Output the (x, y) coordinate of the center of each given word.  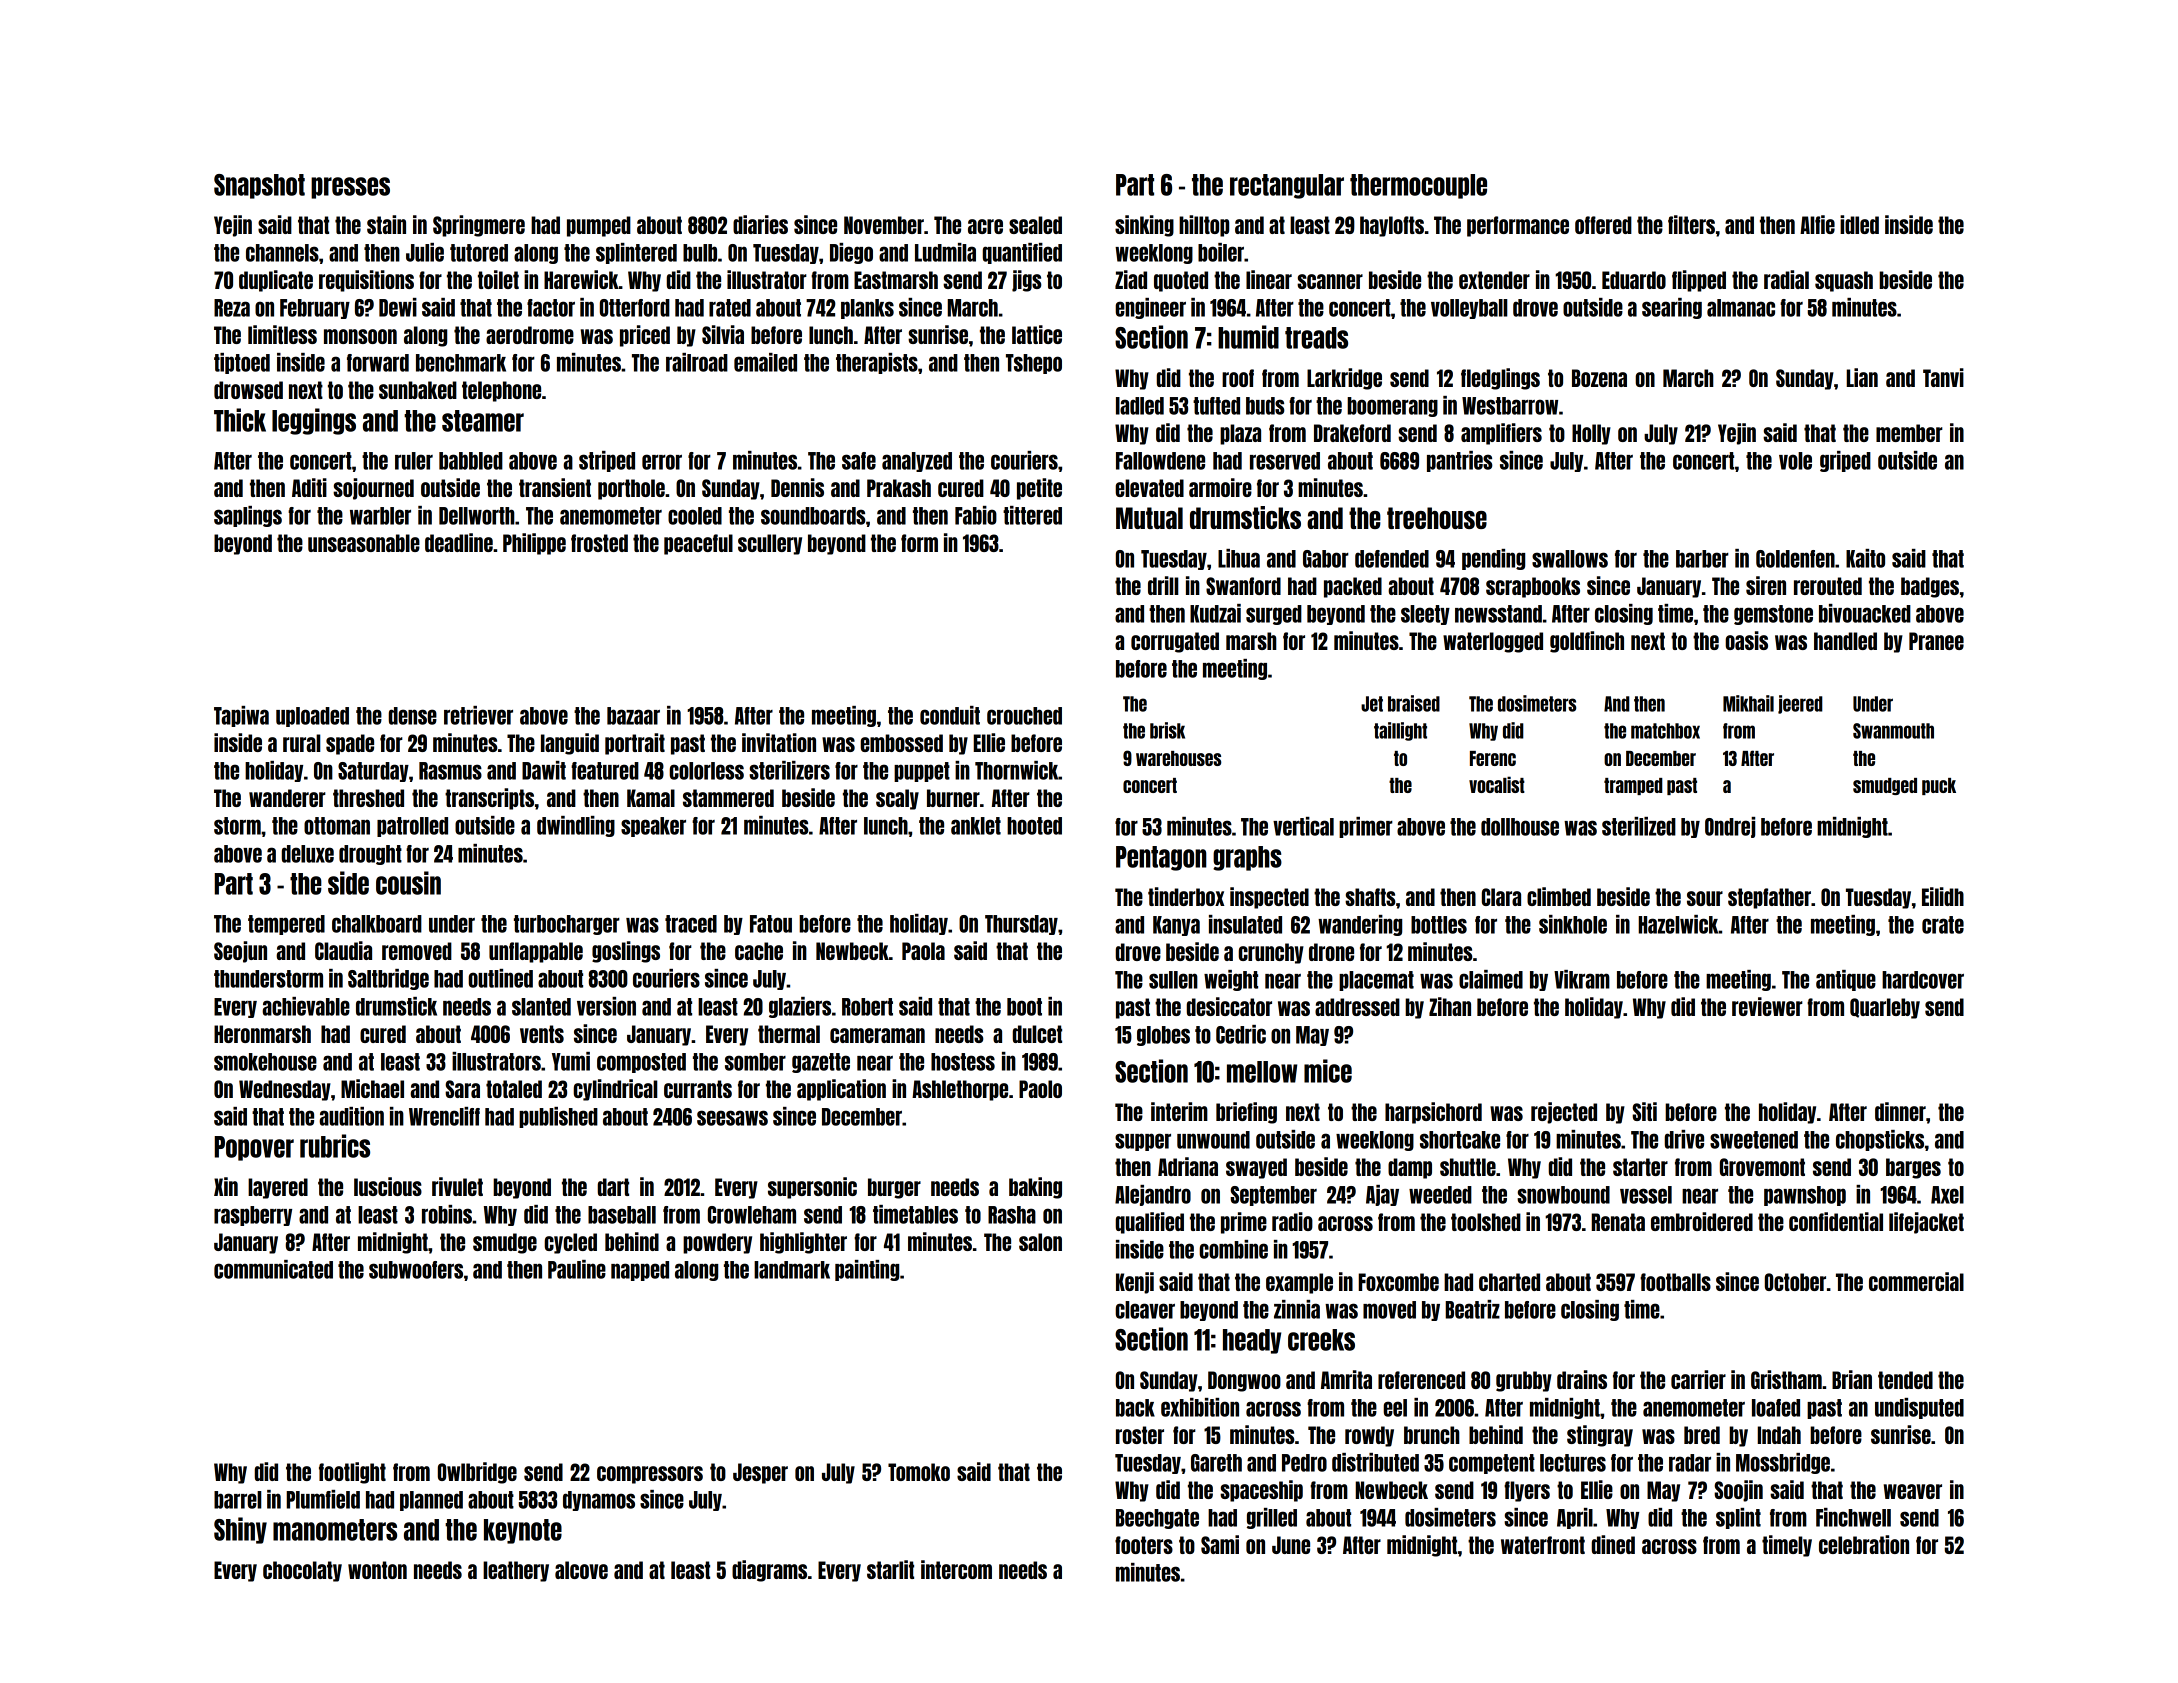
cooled (695, 516)
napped (640, 1271)
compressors (650, 1475)
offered (1603, 225)
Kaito (1865, 558)
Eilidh (1943, 896)
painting (867, 1270)
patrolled (412, 827)
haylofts (1392, 226)
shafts (1370, 897)
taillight (1400, 731)
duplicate (276, 281)
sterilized (1639, 826)
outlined (500, 978)
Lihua (1239, 558)
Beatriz (1472, 1309)
